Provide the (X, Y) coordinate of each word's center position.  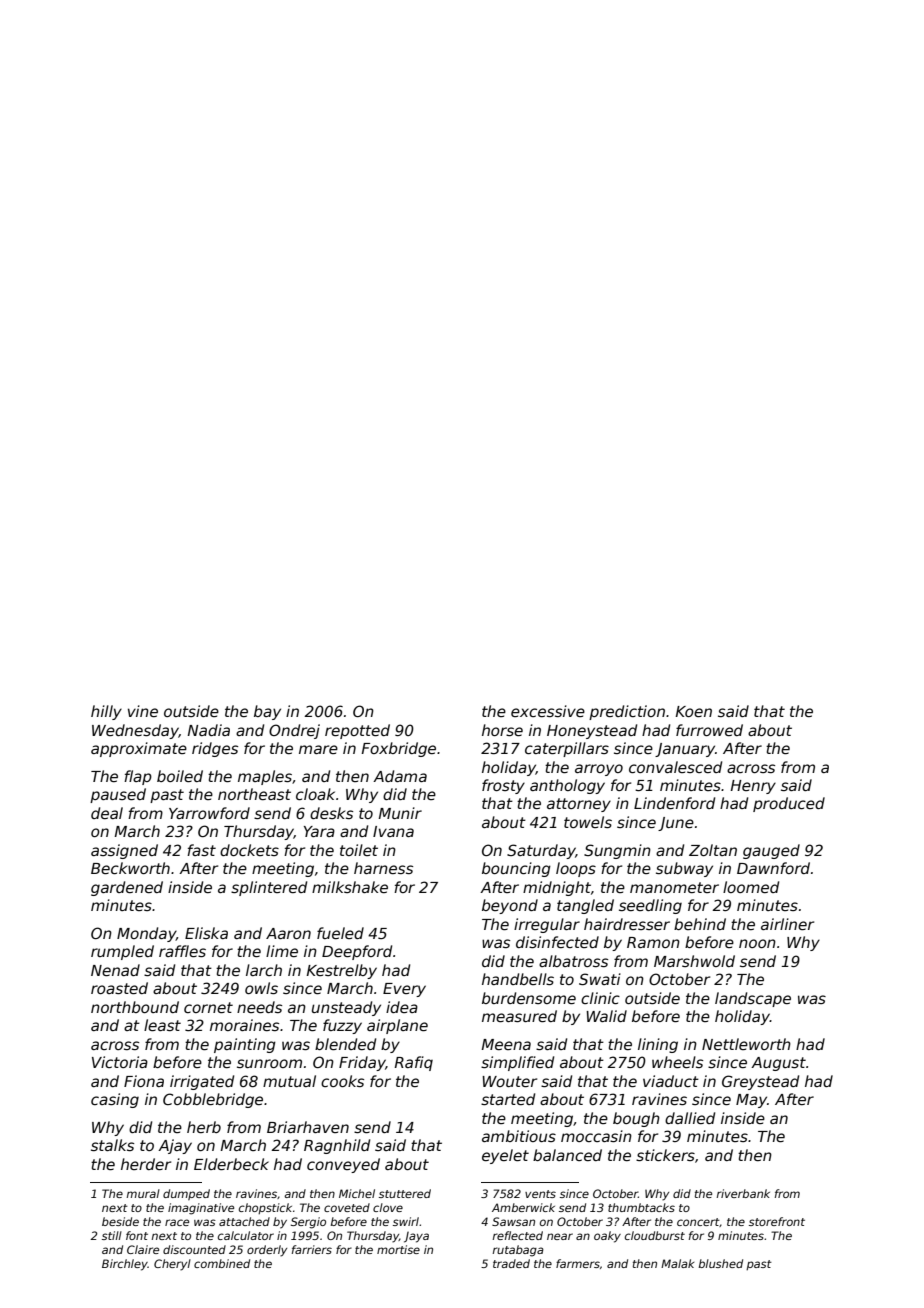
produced (789, 804)
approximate (139, 749)
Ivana (393, 831)
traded (511, 1263)
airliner (787, 924)
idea (402, 1007)
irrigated (202, 1082)
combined (222, 1263)
